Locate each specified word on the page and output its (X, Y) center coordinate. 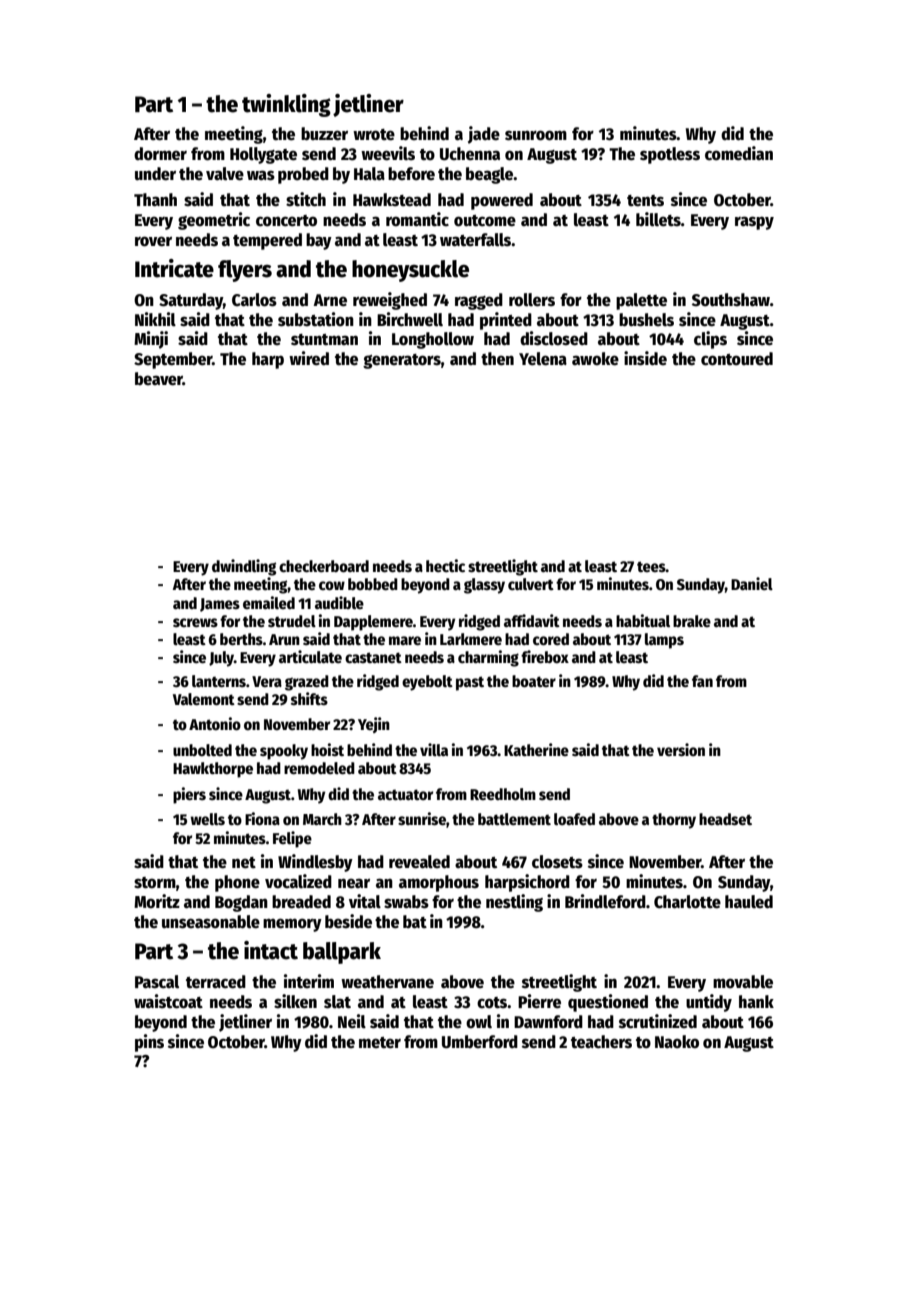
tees (651, 566)
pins (149, 1043)
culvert (531, 584)
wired (309, 358)
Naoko (677, 1042)
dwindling (244, 567)
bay (319, 241)
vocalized (298, 881)
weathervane (387, 981)
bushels (646, 320)
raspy (754, 223)
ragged (479, 301)
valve (225, 174)
